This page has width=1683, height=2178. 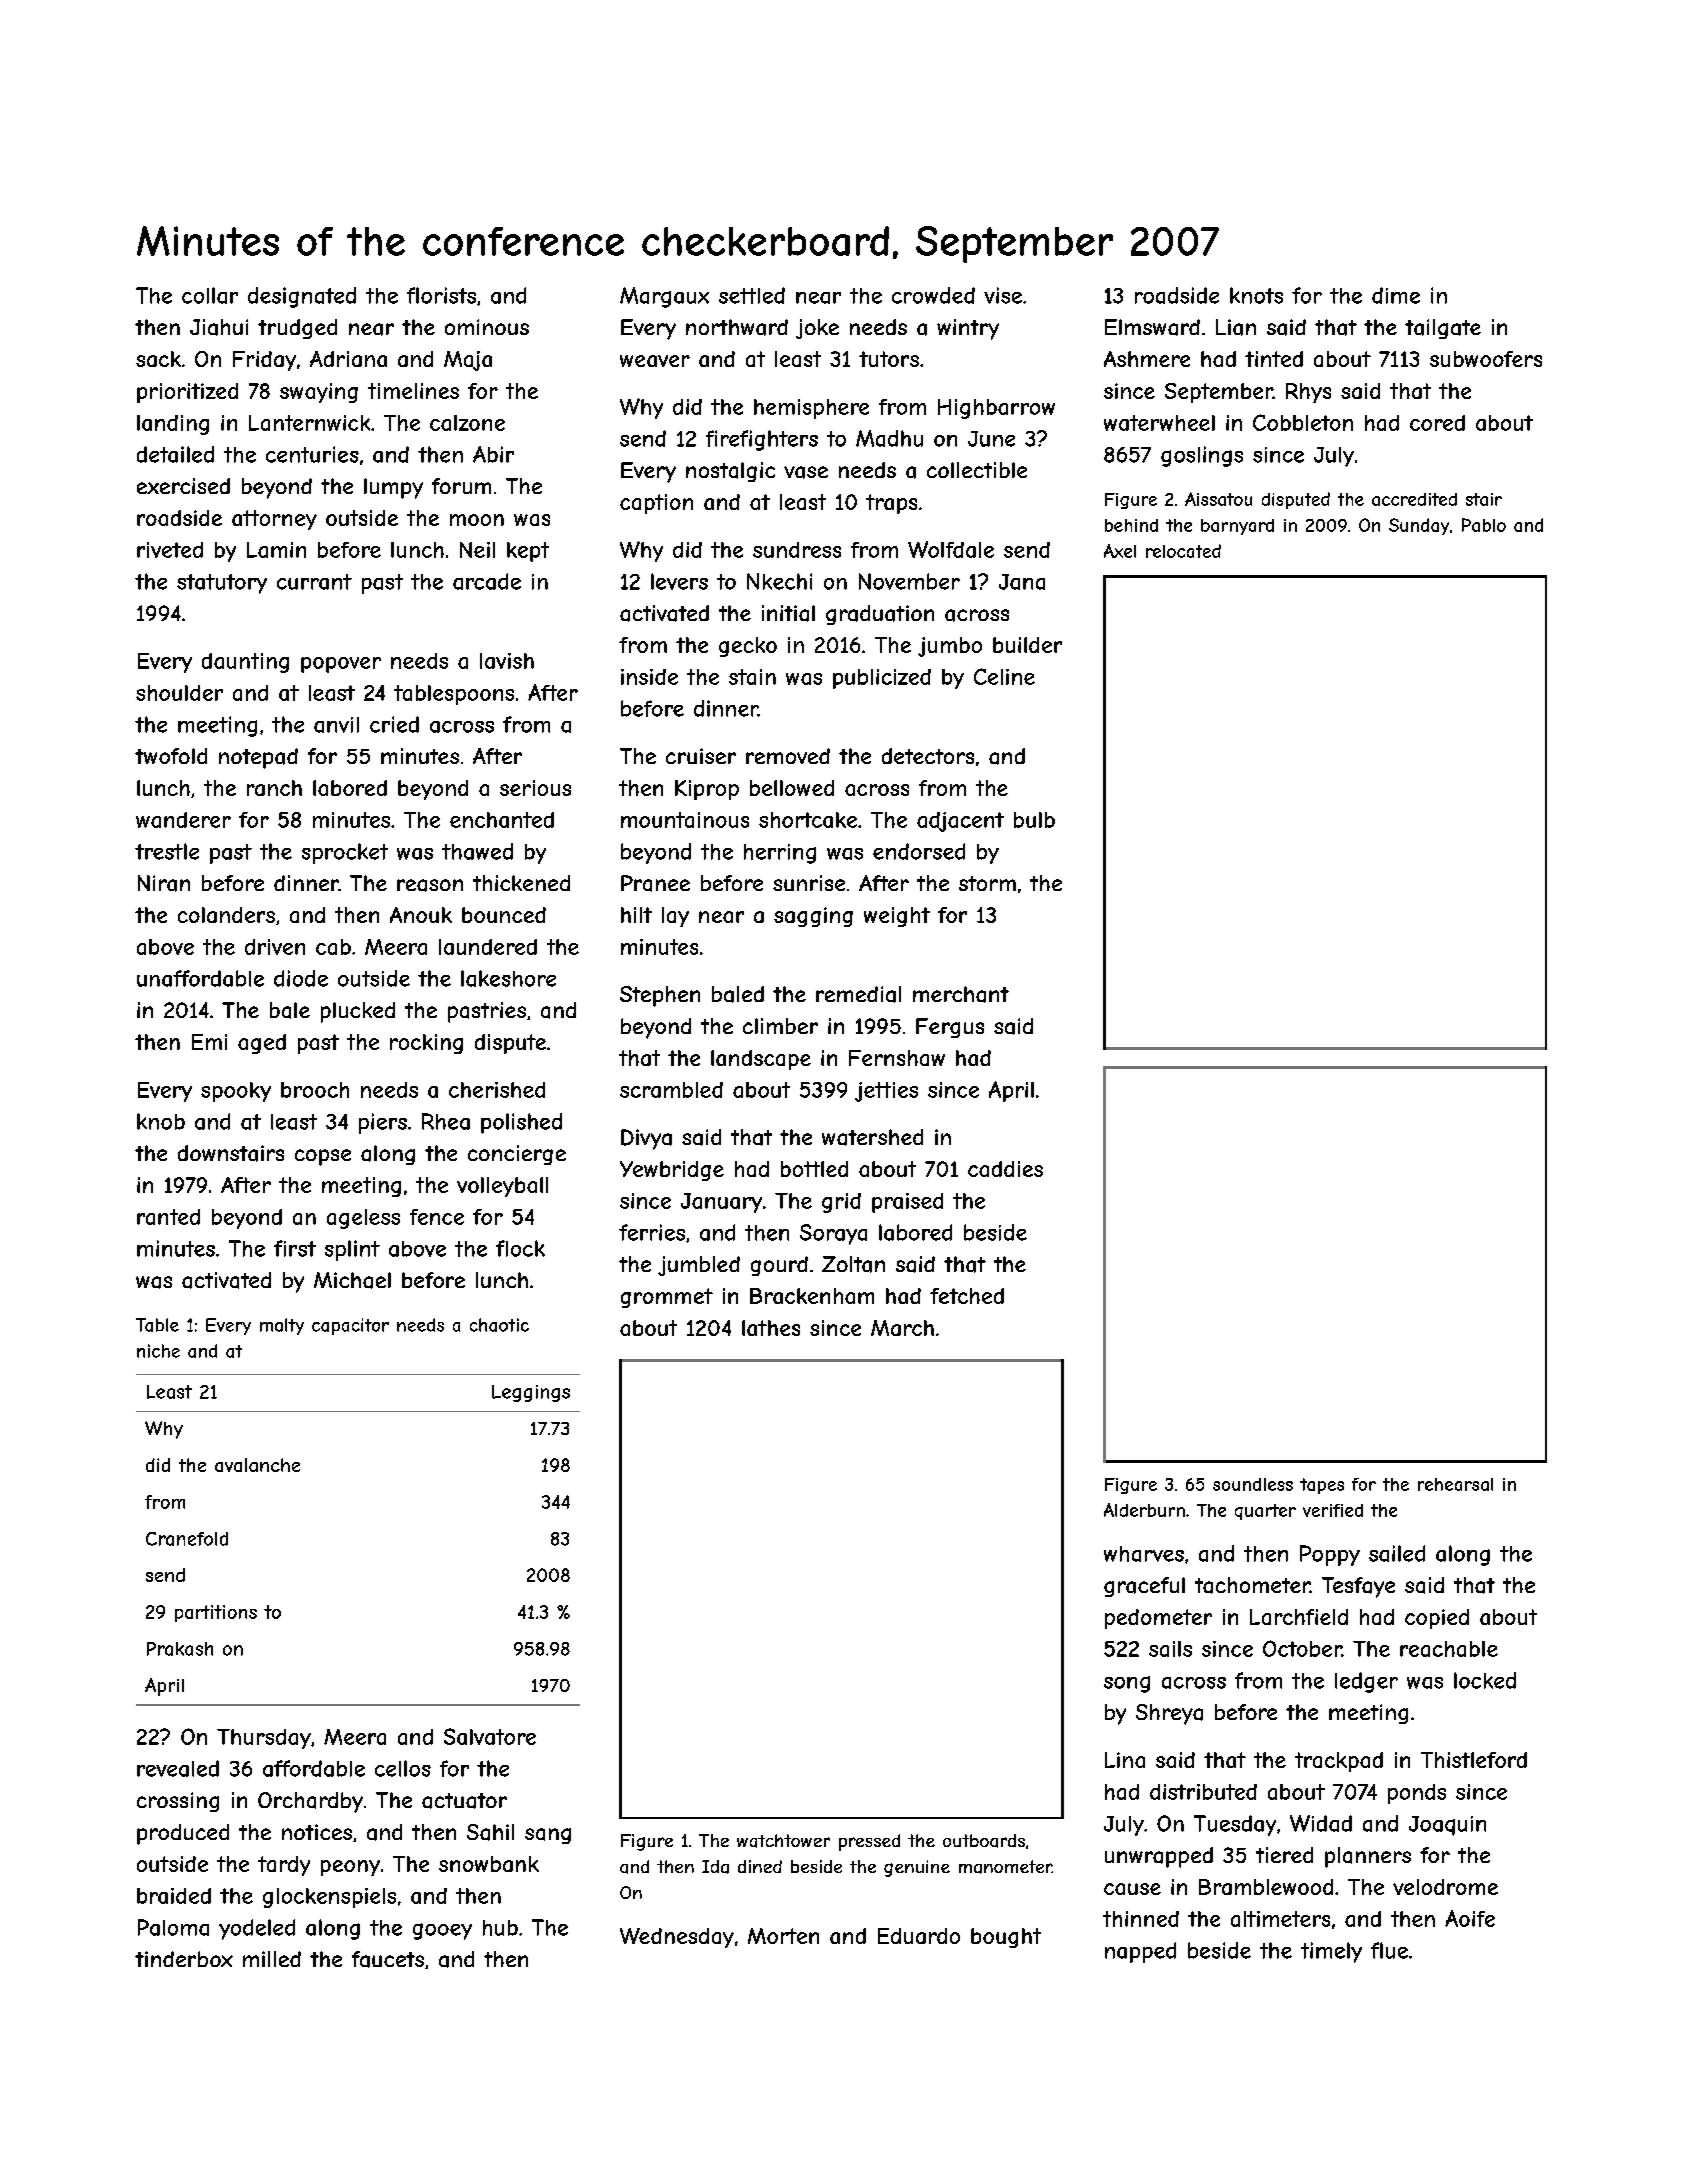 What do you see at coordinates (164, 883) in the page?
I see `Niran` at bounding box center [164, 883].
